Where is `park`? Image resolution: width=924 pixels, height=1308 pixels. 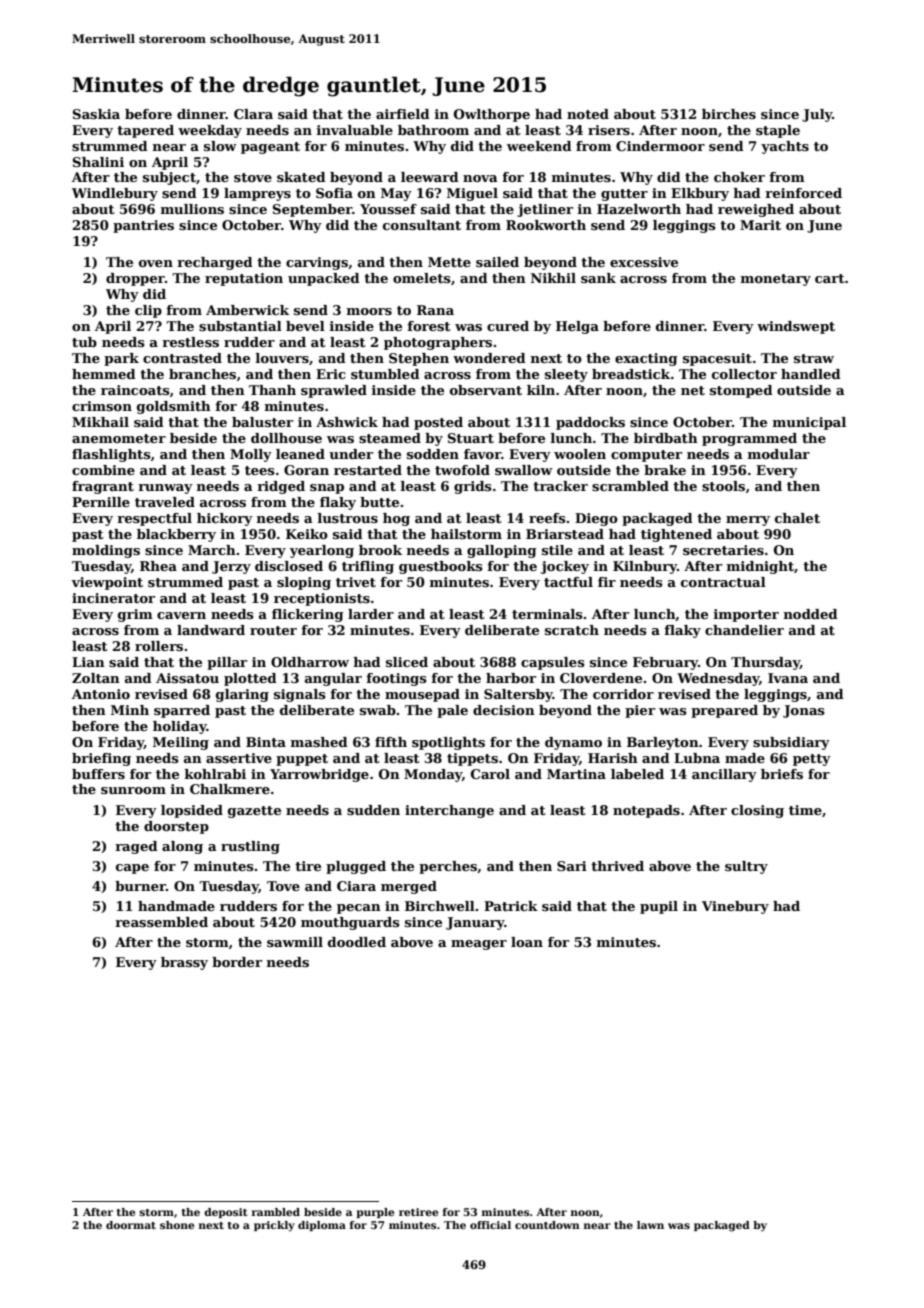
park is located at coordinates (121, 359).
